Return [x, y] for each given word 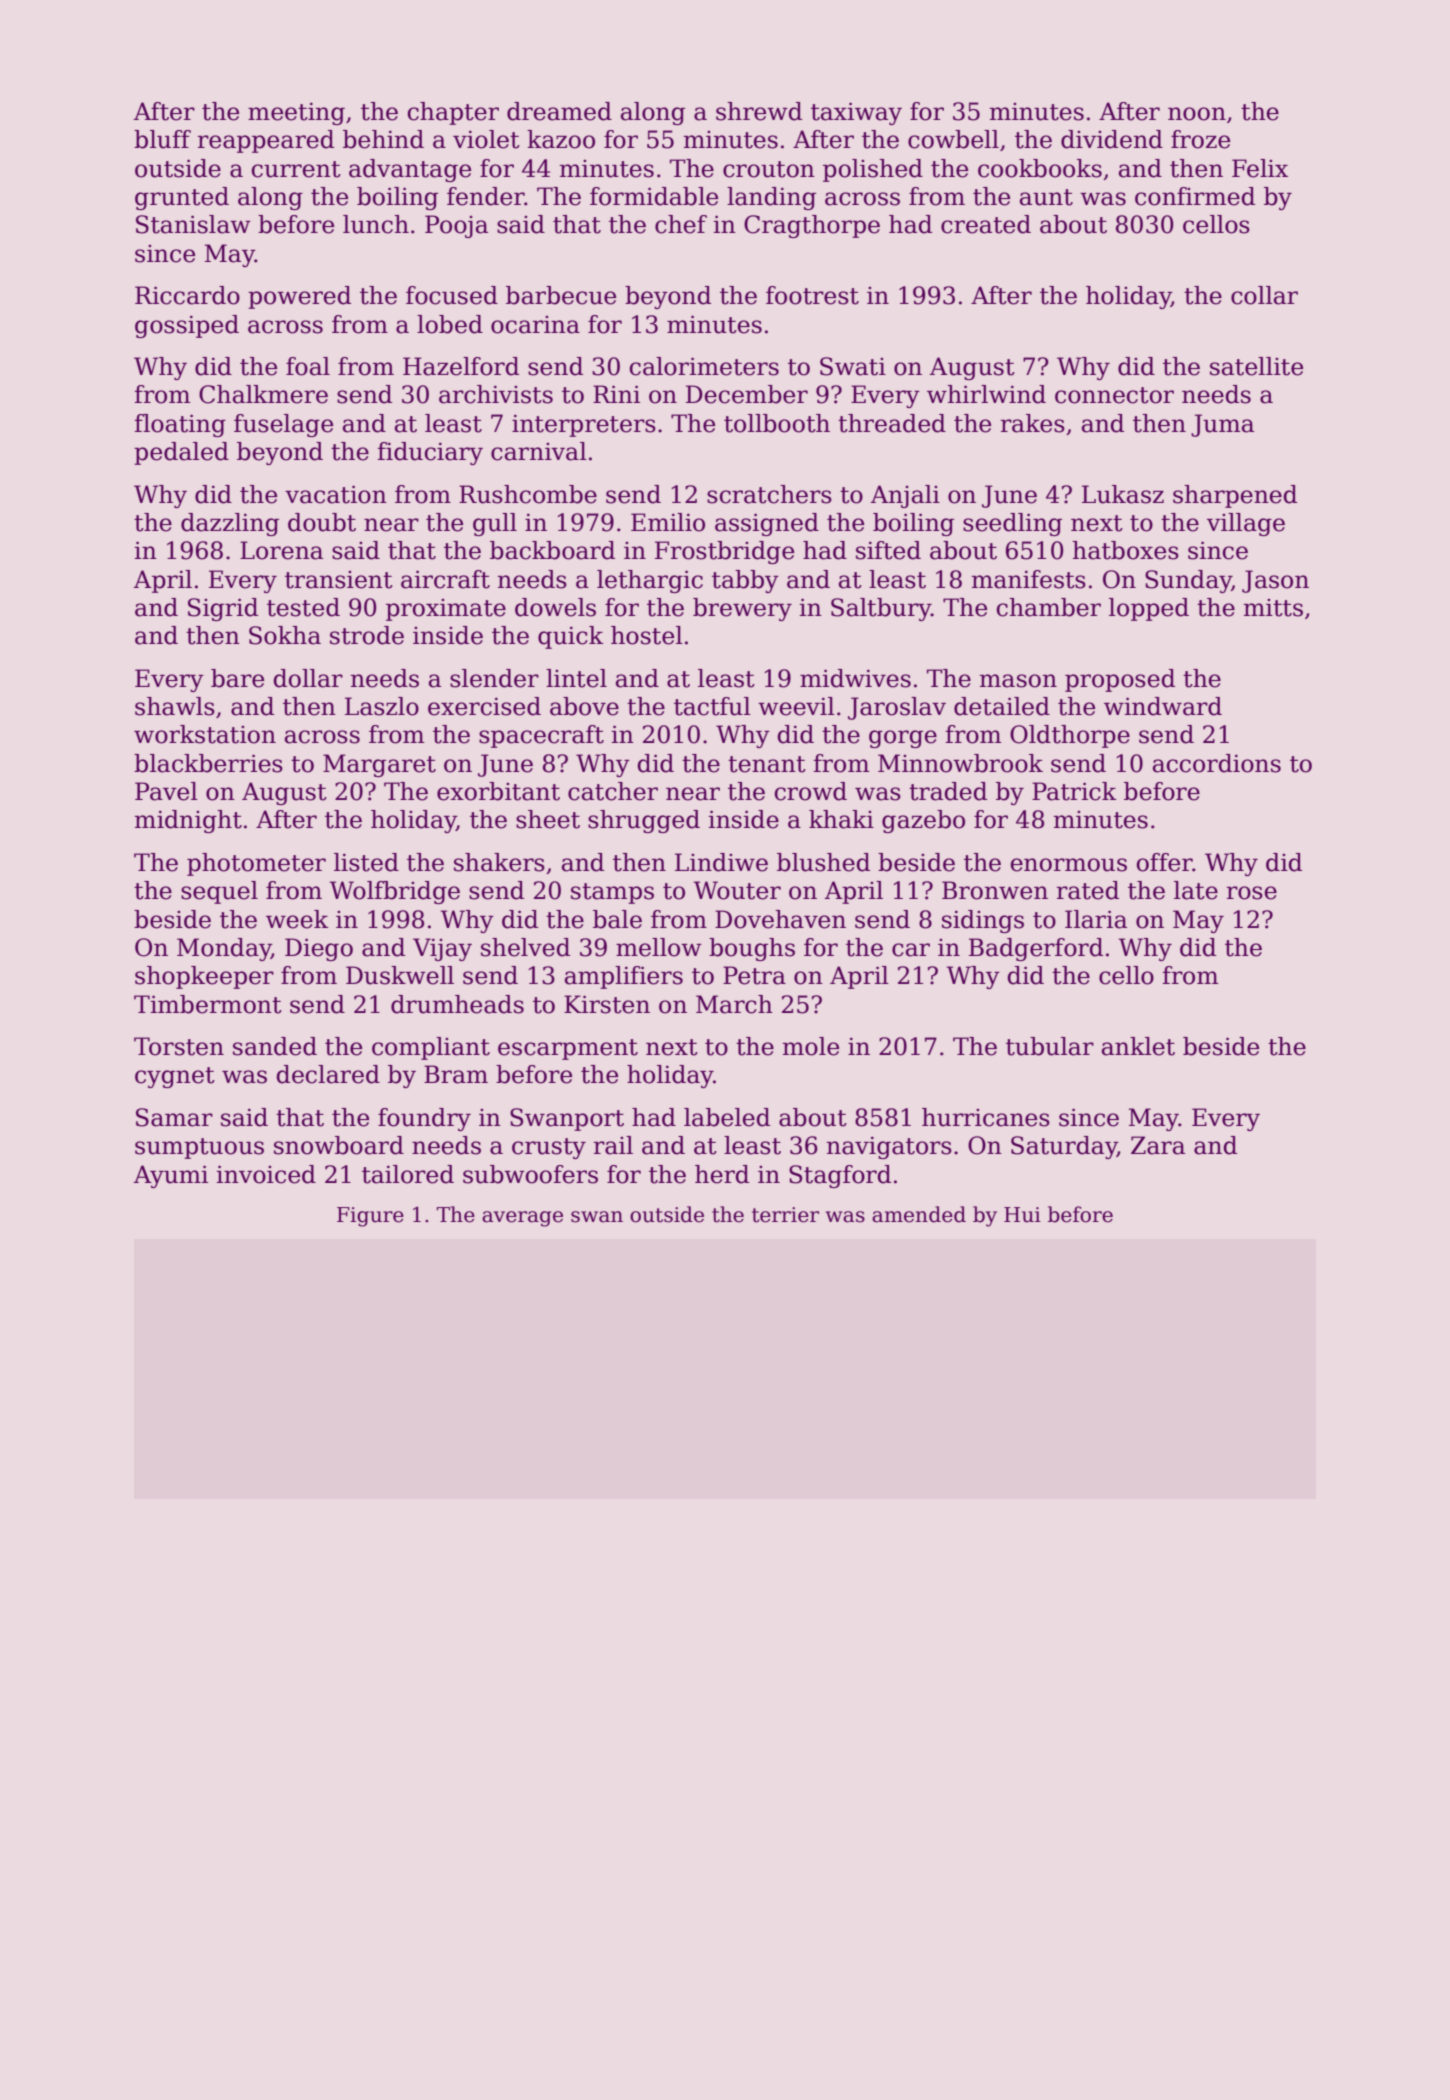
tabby [745, 581]
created [986, 224]
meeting [296, 113]
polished [873, 170]
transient [339, 580]
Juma [1222, 425]
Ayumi [171, 1176]
